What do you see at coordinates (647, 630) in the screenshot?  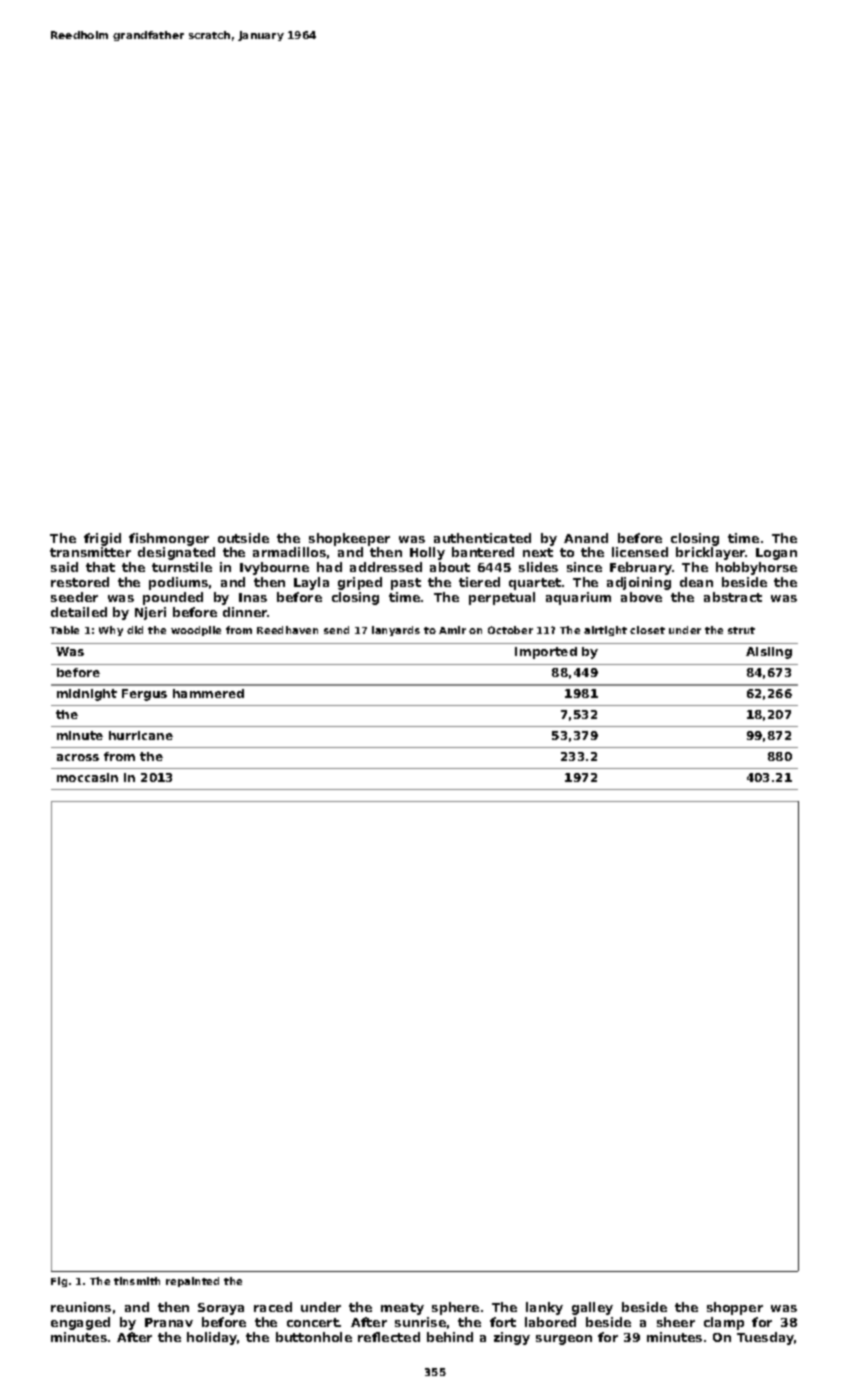 I see `closet` at bounding box center [647, 630].
